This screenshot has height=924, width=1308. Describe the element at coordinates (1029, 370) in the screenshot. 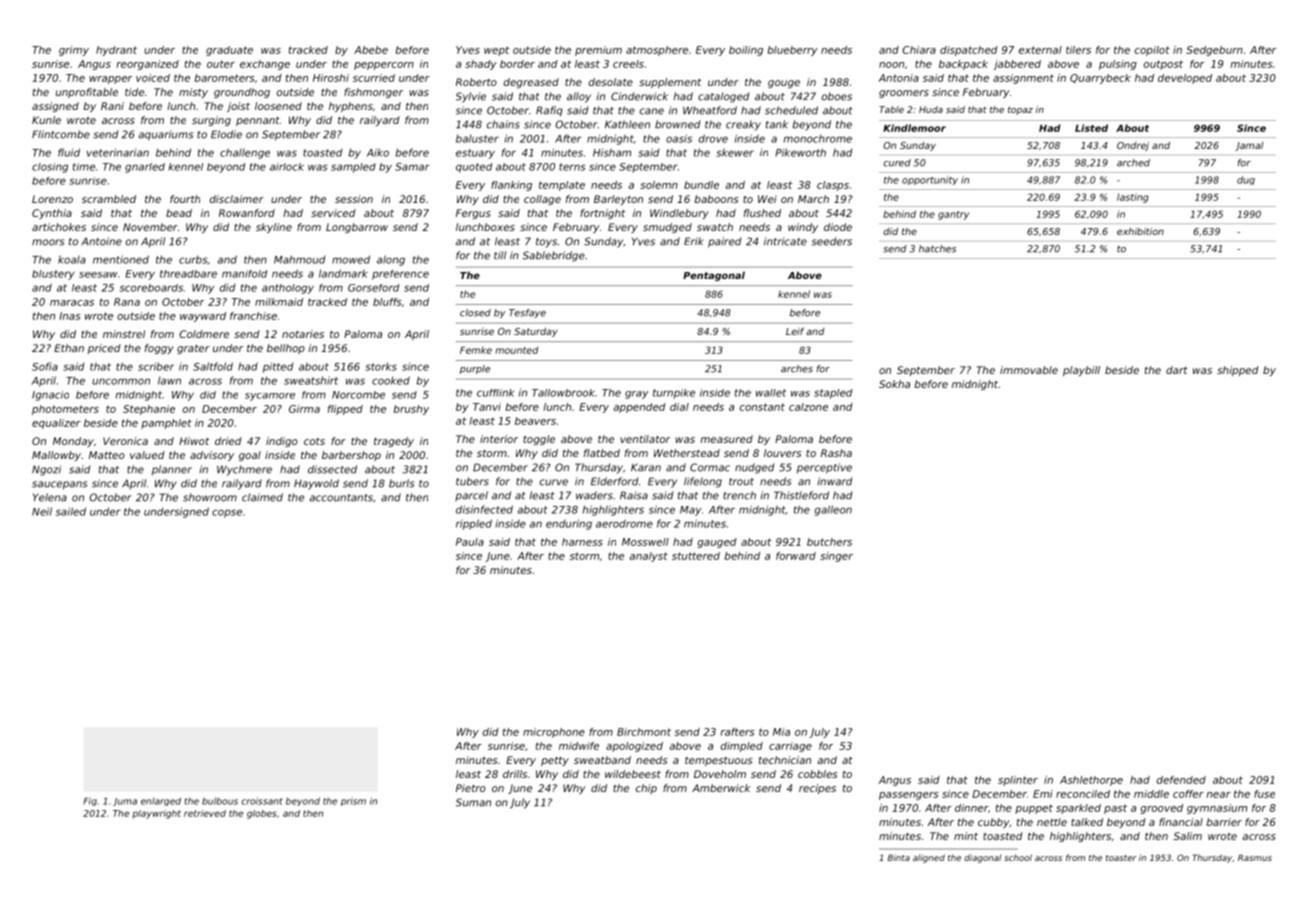

I see `immovable` at that location.
